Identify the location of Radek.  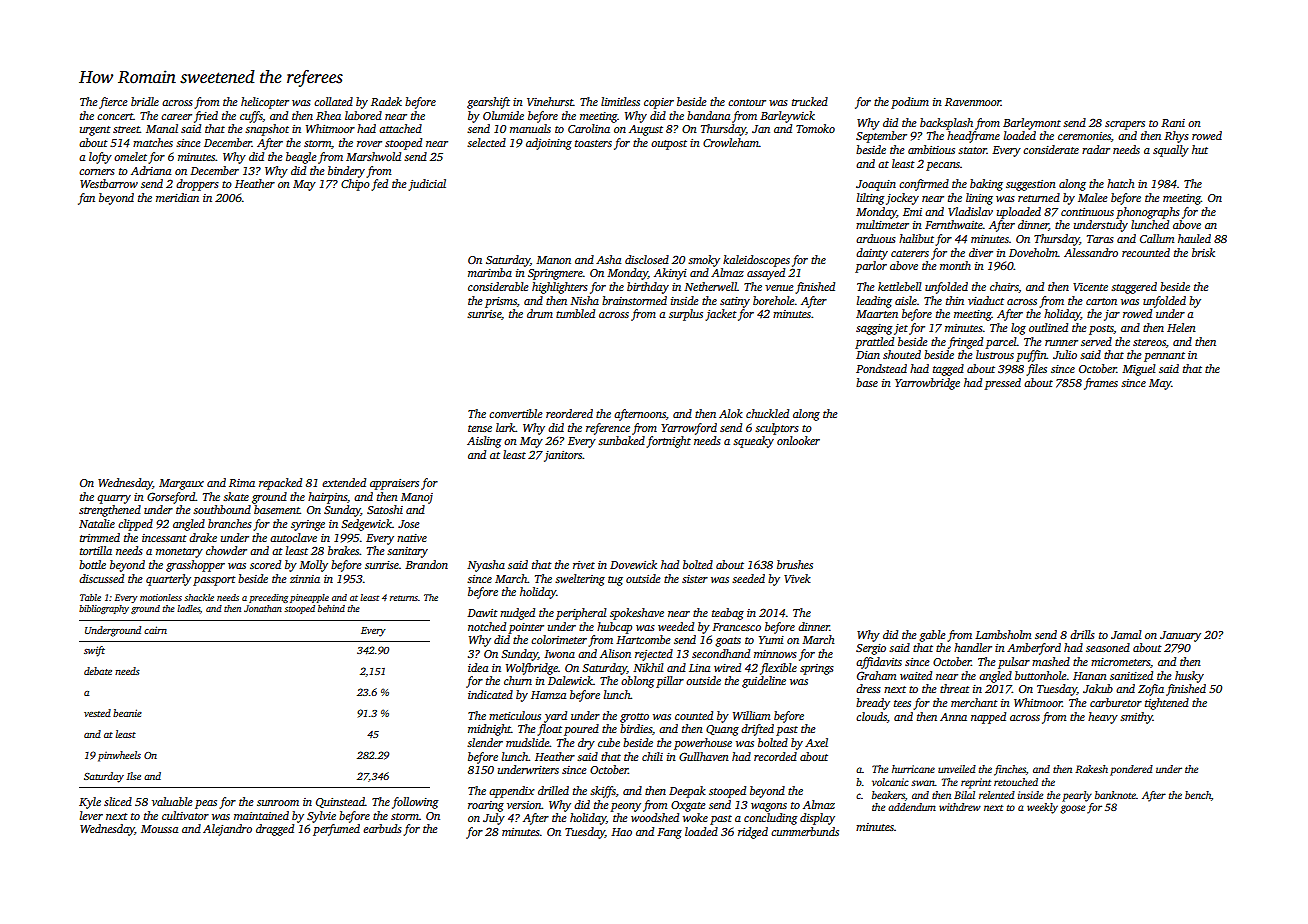
(386, 101).
